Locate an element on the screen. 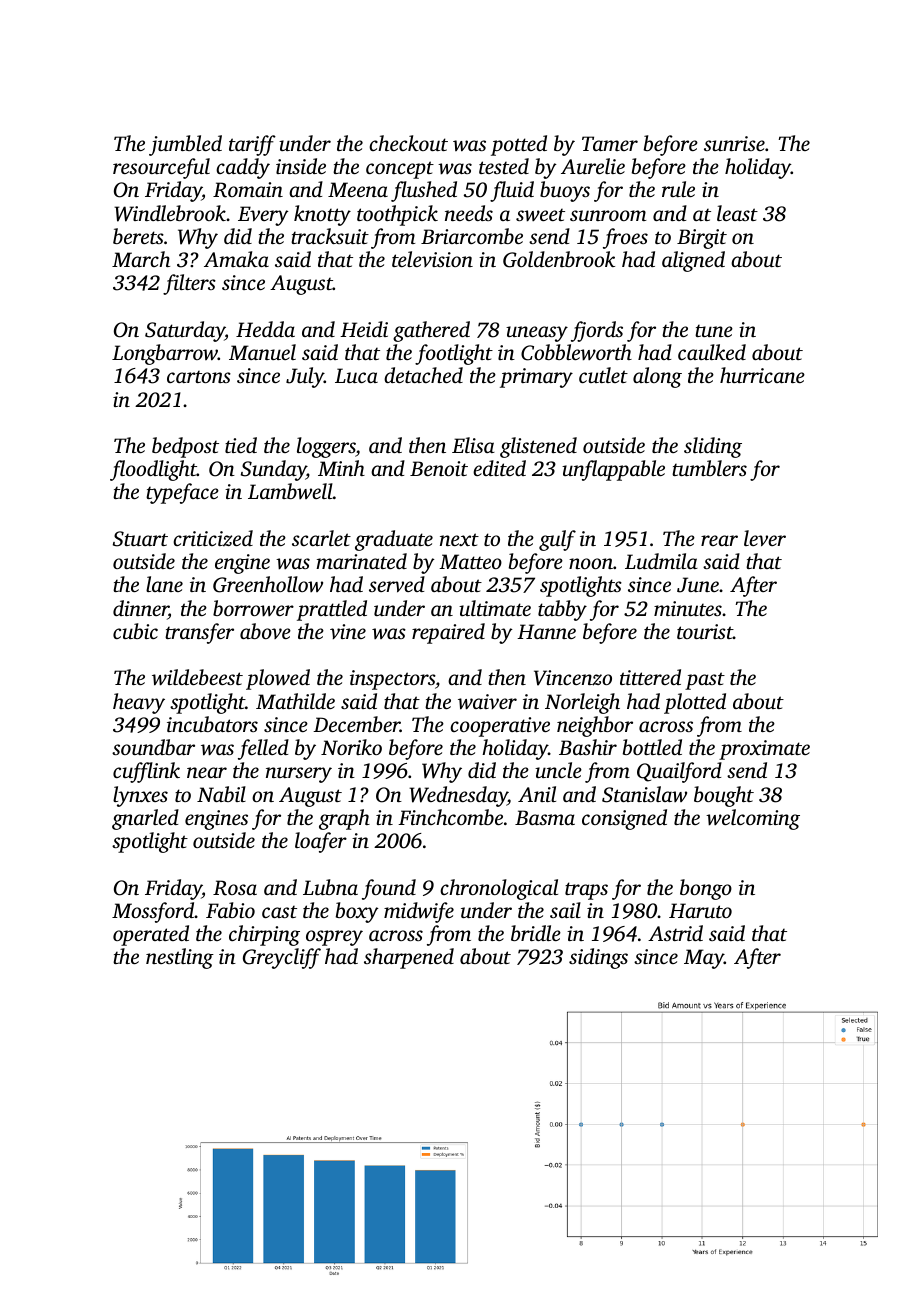  resourceful is located at coordinates (161, 168).
